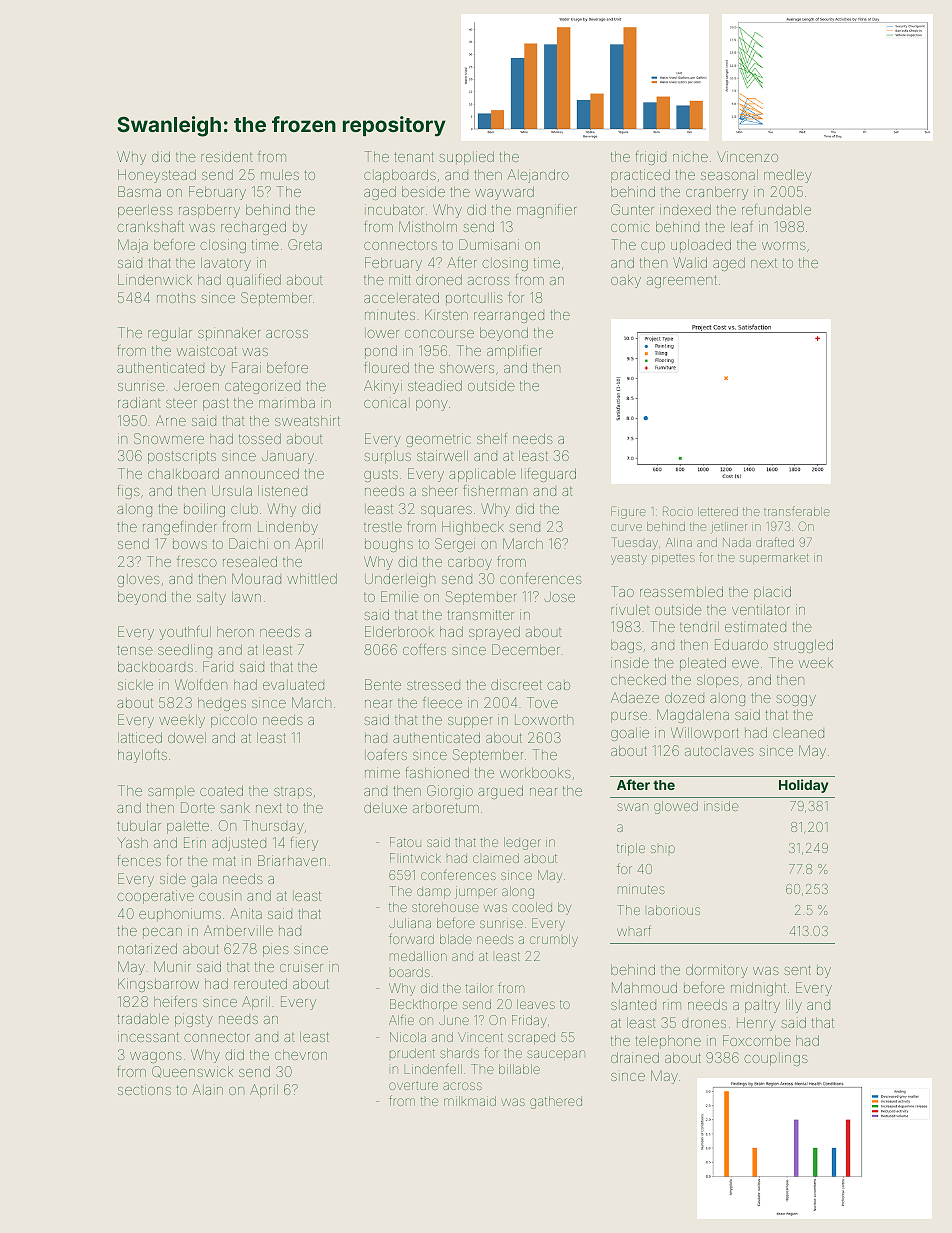  I want to click on Alfie, so click(401, 1019).
